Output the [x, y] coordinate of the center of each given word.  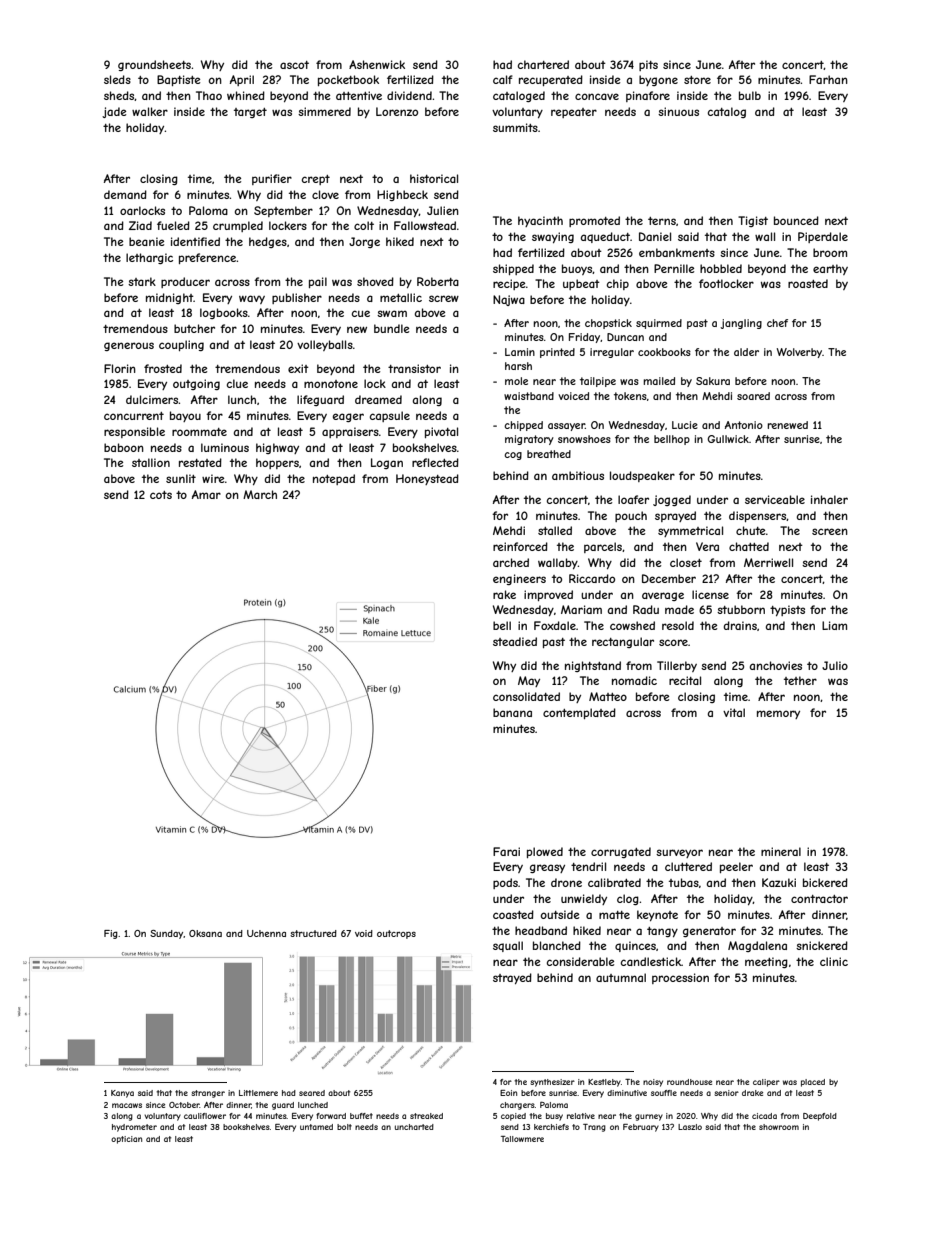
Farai [506, 851]
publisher [297, 298]
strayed [512, 978]
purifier [272, 179]
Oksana [205, 933]
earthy [830, 269]
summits [515, 127]
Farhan [828, 79]
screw [444, 298]
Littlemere [258, 1093]
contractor [819, 899]
